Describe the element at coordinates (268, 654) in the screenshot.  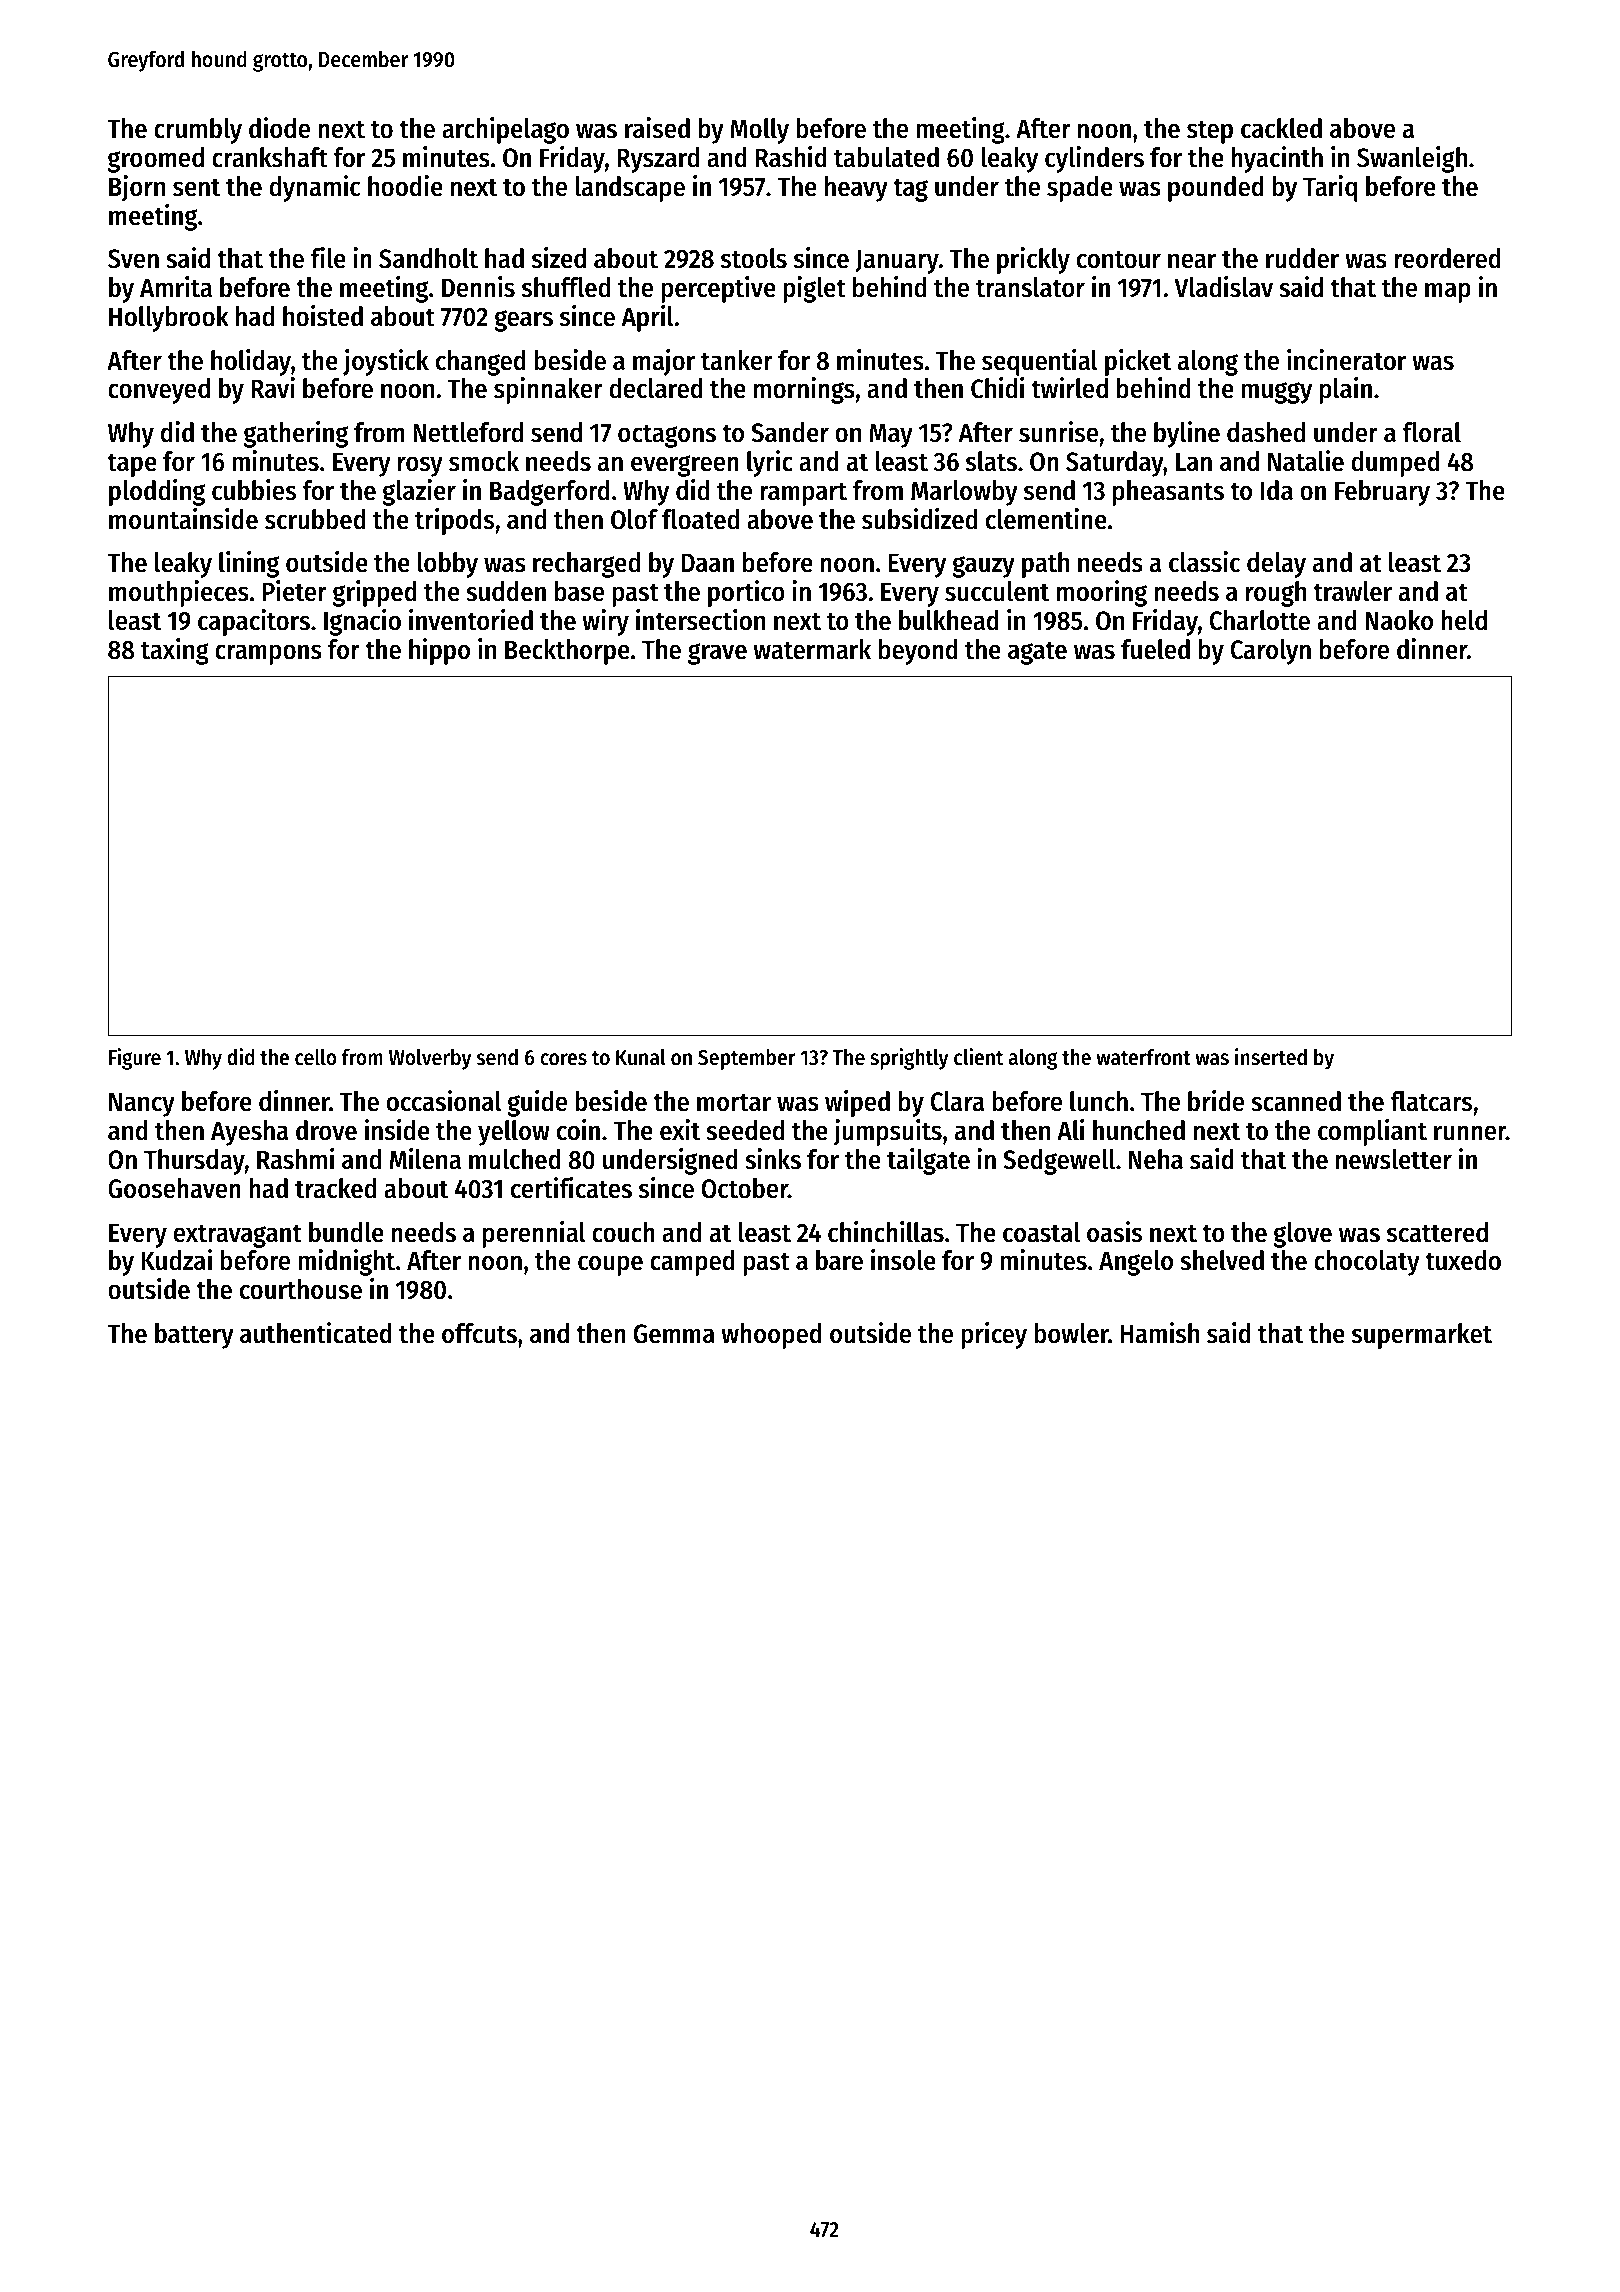
I see `crampons` at that location.
